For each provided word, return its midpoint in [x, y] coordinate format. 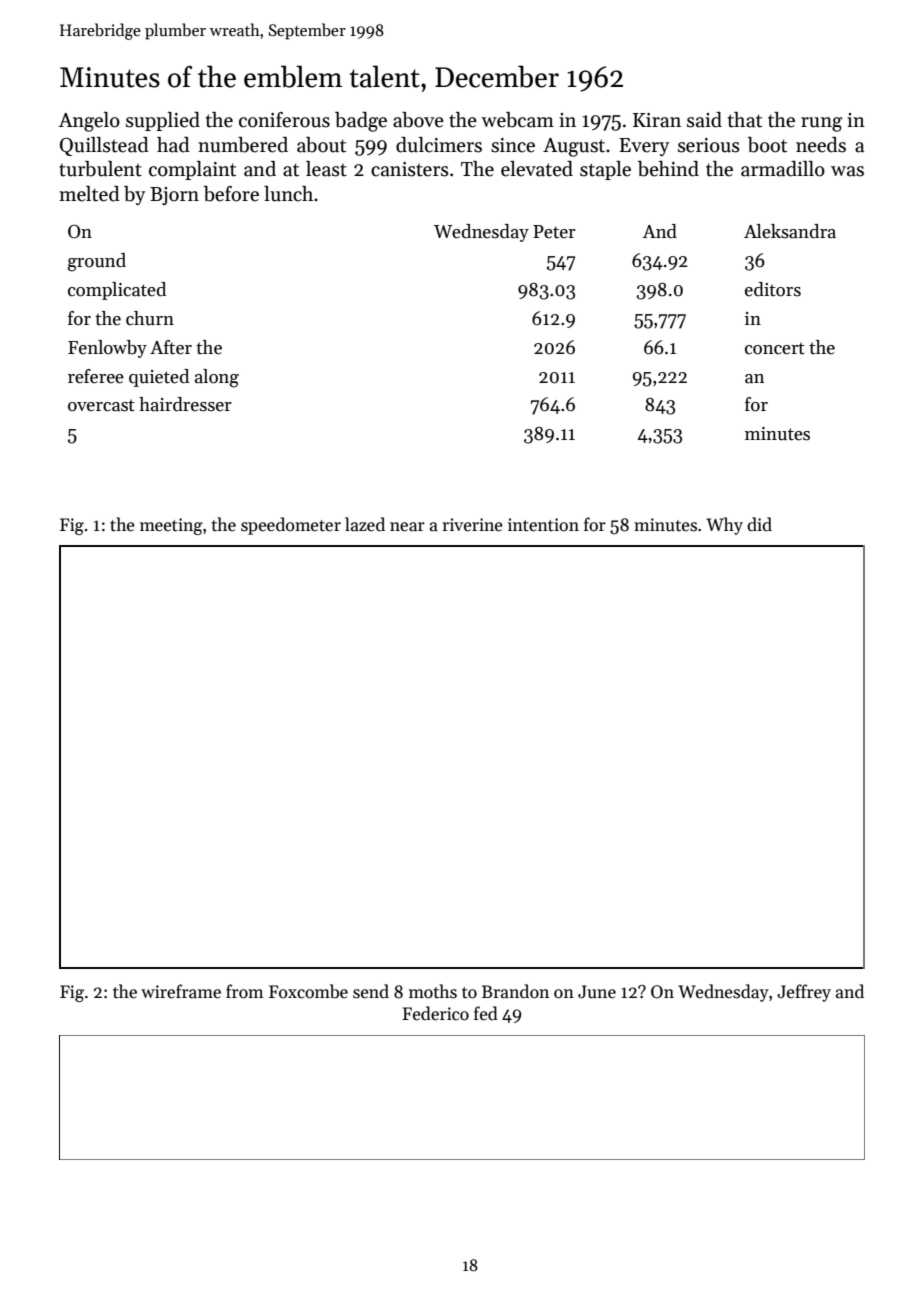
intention [543, 525]
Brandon [515, 991]
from [244, 991]
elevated [537, 169]
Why [724, 526]
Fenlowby [107, 349]
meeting [171, 526]
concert [775, 348]
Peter [554, 232]
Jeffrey [804, 993]
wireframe [181, 991]
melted [89, 194]
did [759, 524]
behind [668, 169]
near [407, 527]
